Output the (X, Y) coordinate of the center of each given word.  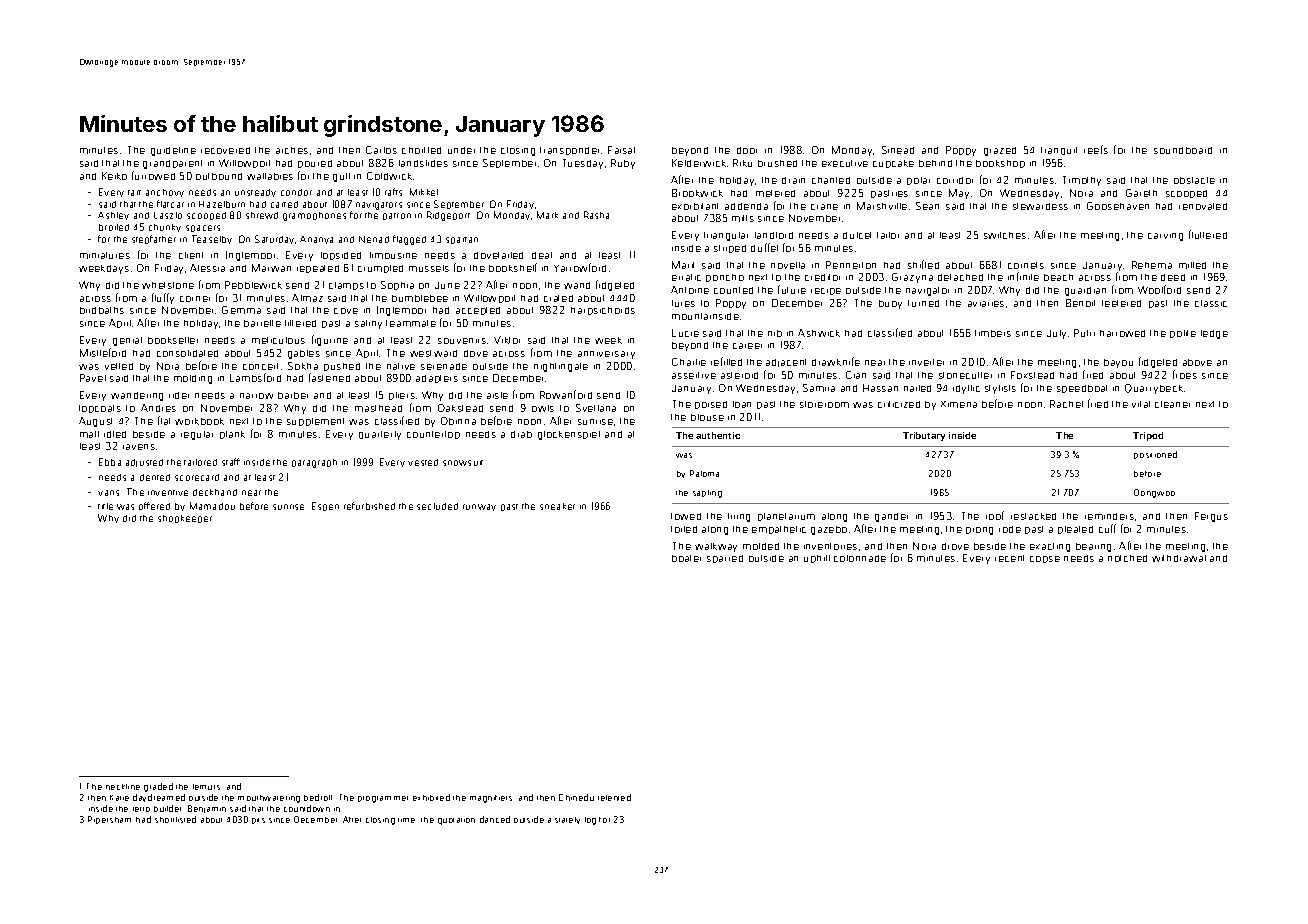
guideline (173, 151)
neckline (123, 787)
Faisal (621, 150)
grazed (1000, 151)
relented (614, 797)
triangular (726, 236)
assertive (694, 375)
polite (1183, 334)
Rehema (1152, 265)
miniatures (105, 255)
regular (197, 435)
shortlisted (175, 819)
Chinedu (576, 797)
